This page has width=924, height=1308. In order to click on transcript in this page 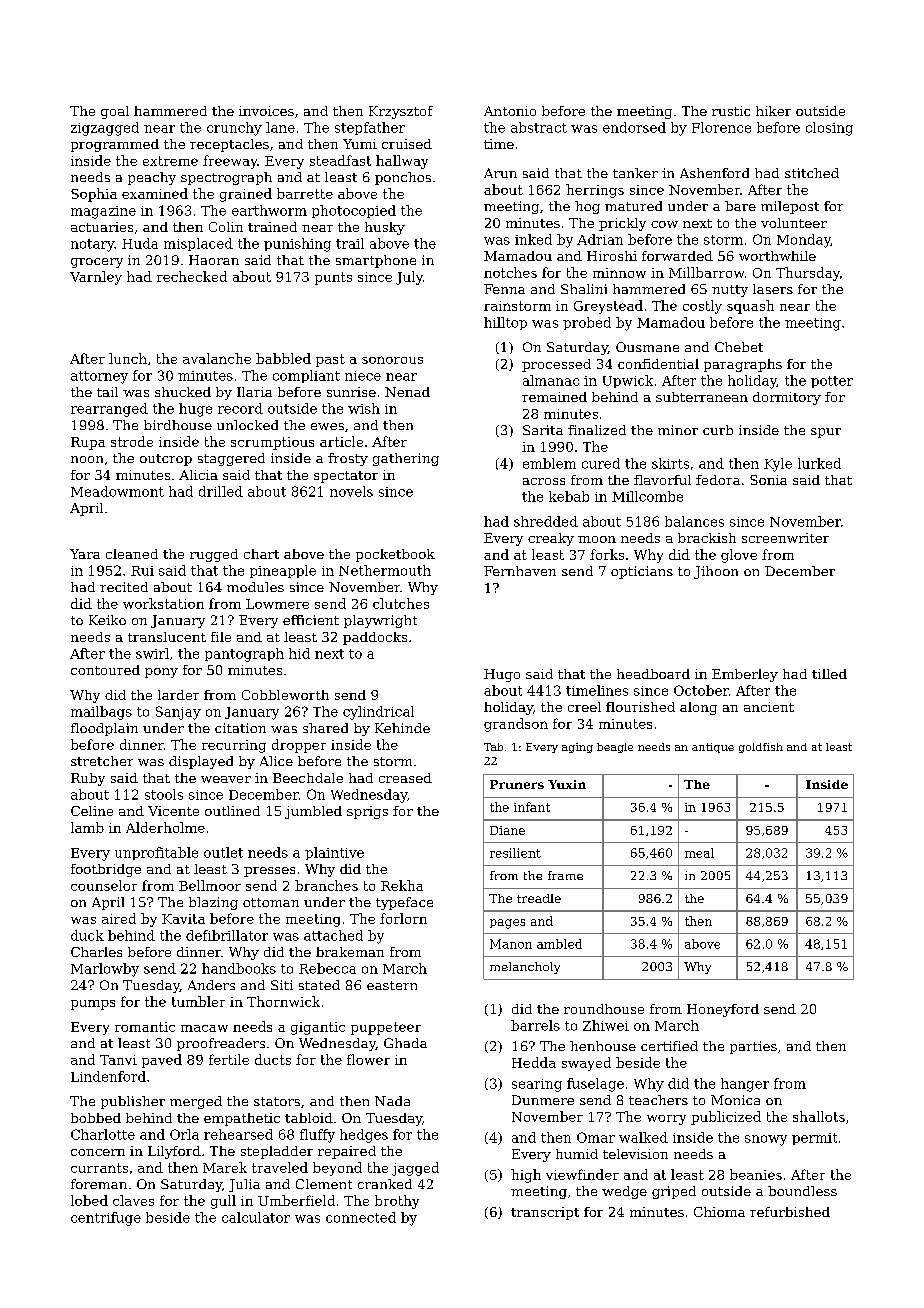, I will do `click(545, 1213)`.
